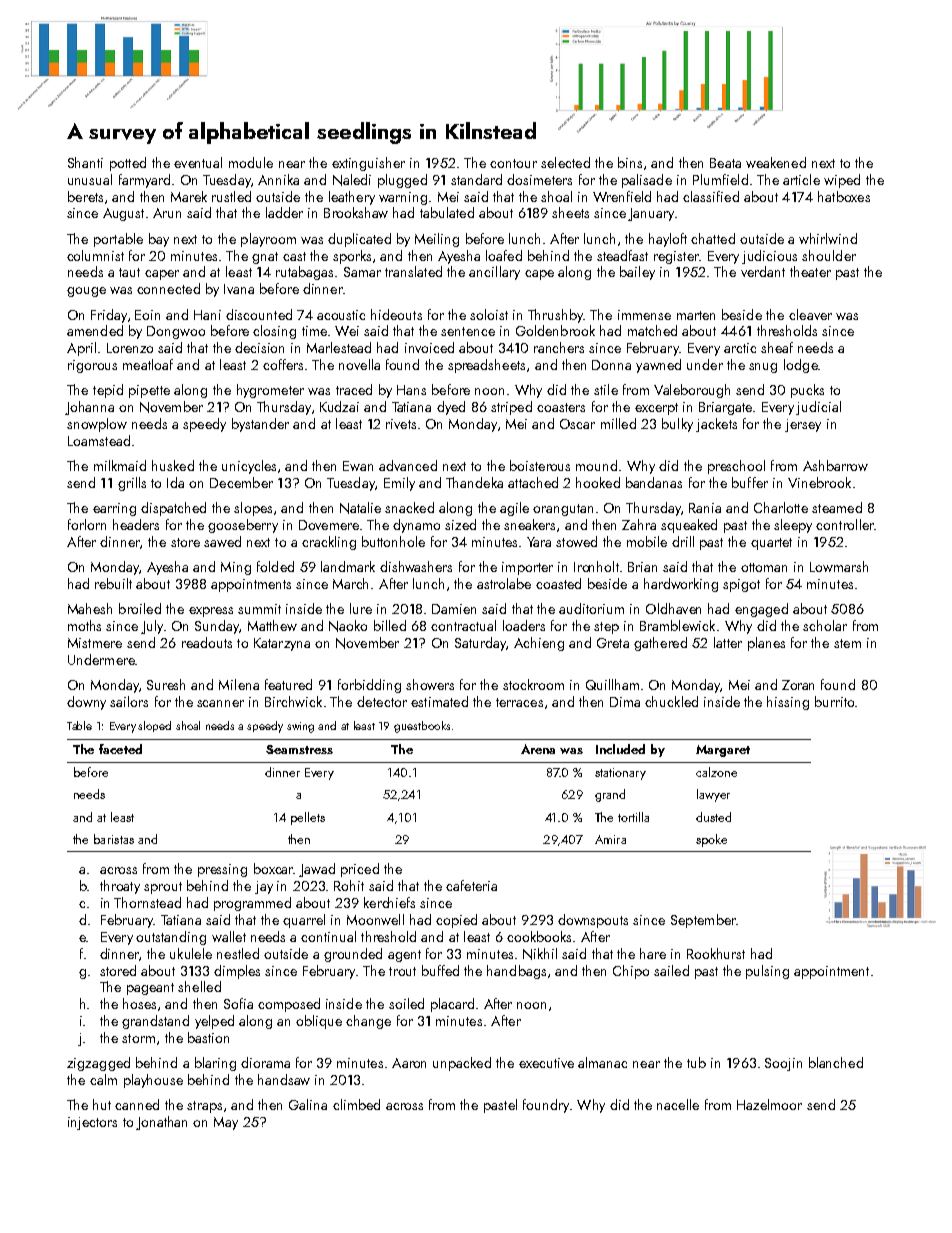 This screenshot has height=1233, width=952. Describe the element at coordinates (222, 870) in the screenshot. I see `pressing` at that location.
